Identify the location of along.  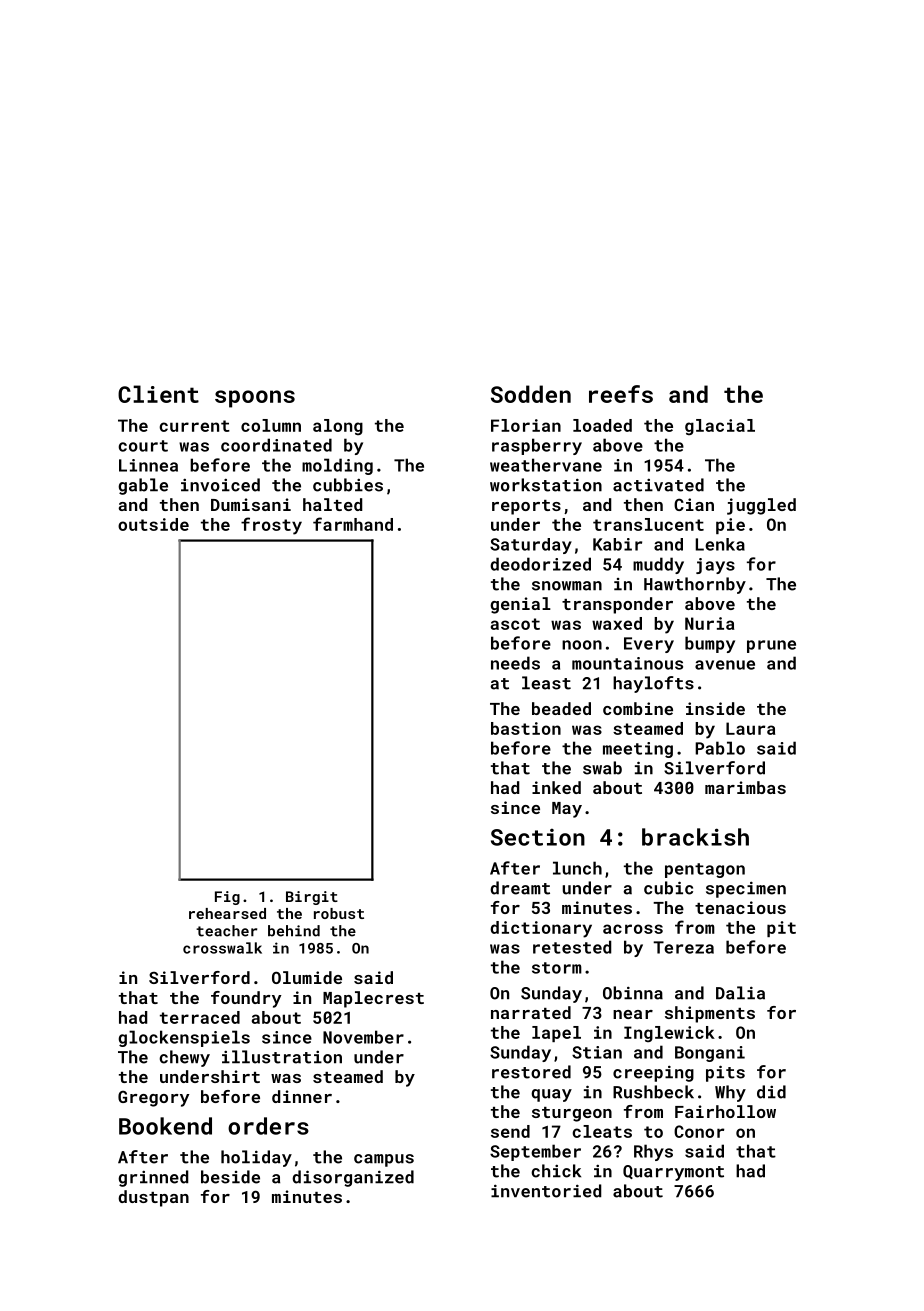
(338, 427).
